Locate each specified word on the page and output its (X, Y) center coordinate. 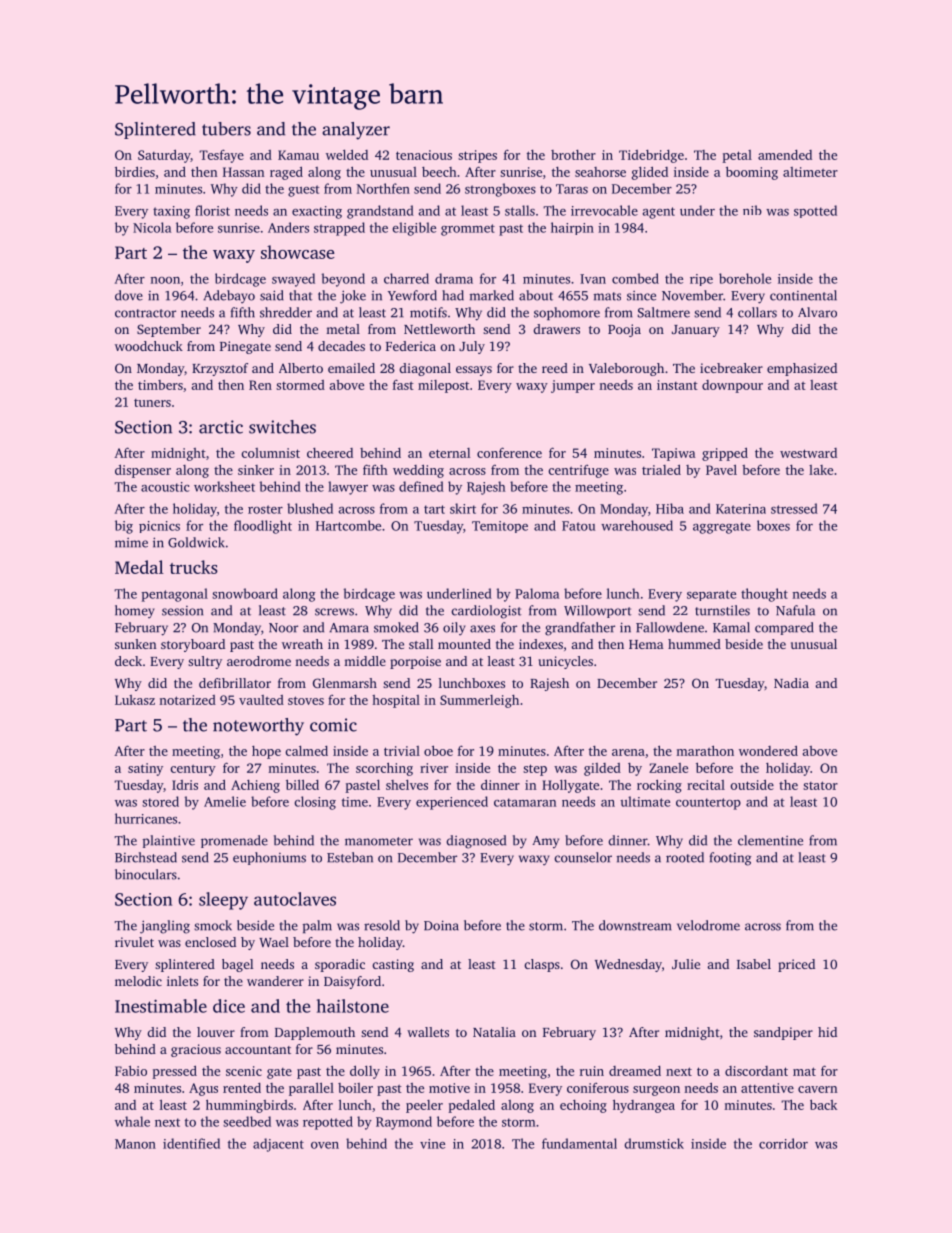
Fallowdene (670, 627)
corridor (783, 1143)
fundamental (579, 1143)
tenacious (424, 155)
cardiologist (487, 612)
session (182, 611)
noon (165, 280)
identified (191, 1143)
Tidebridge (651, 156)
